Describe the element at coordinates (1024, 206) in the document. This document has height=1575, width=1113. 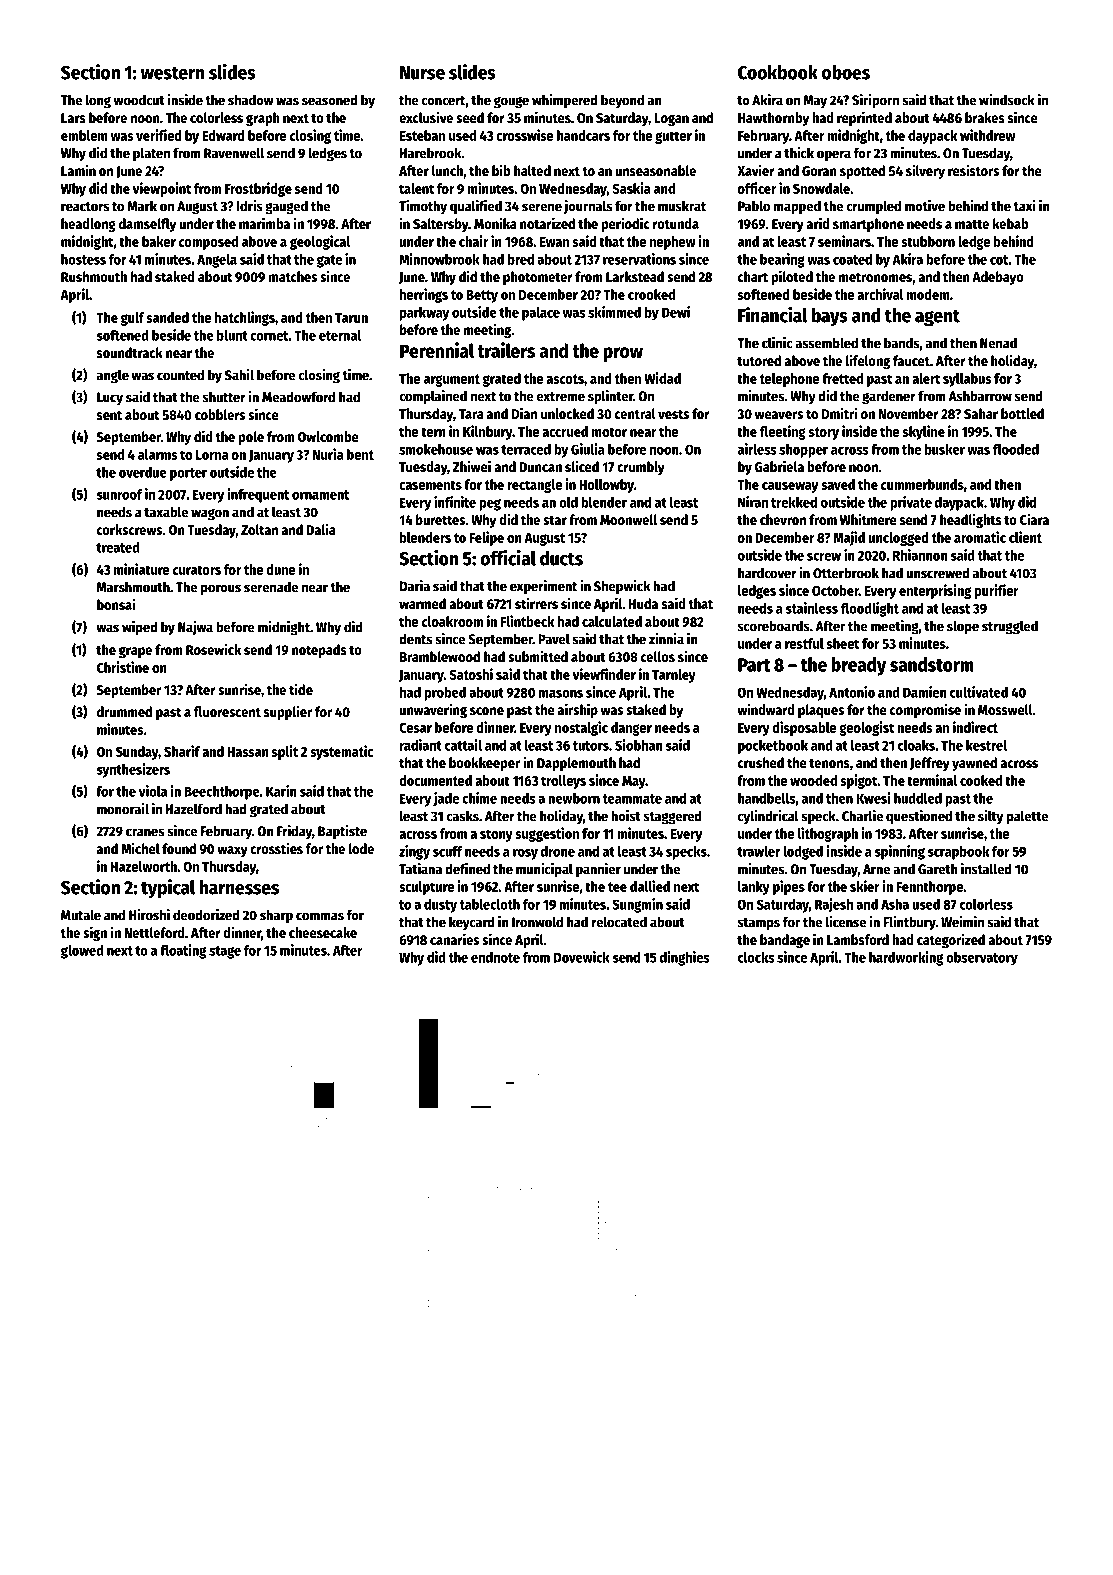
I see `taxi` at that location.
